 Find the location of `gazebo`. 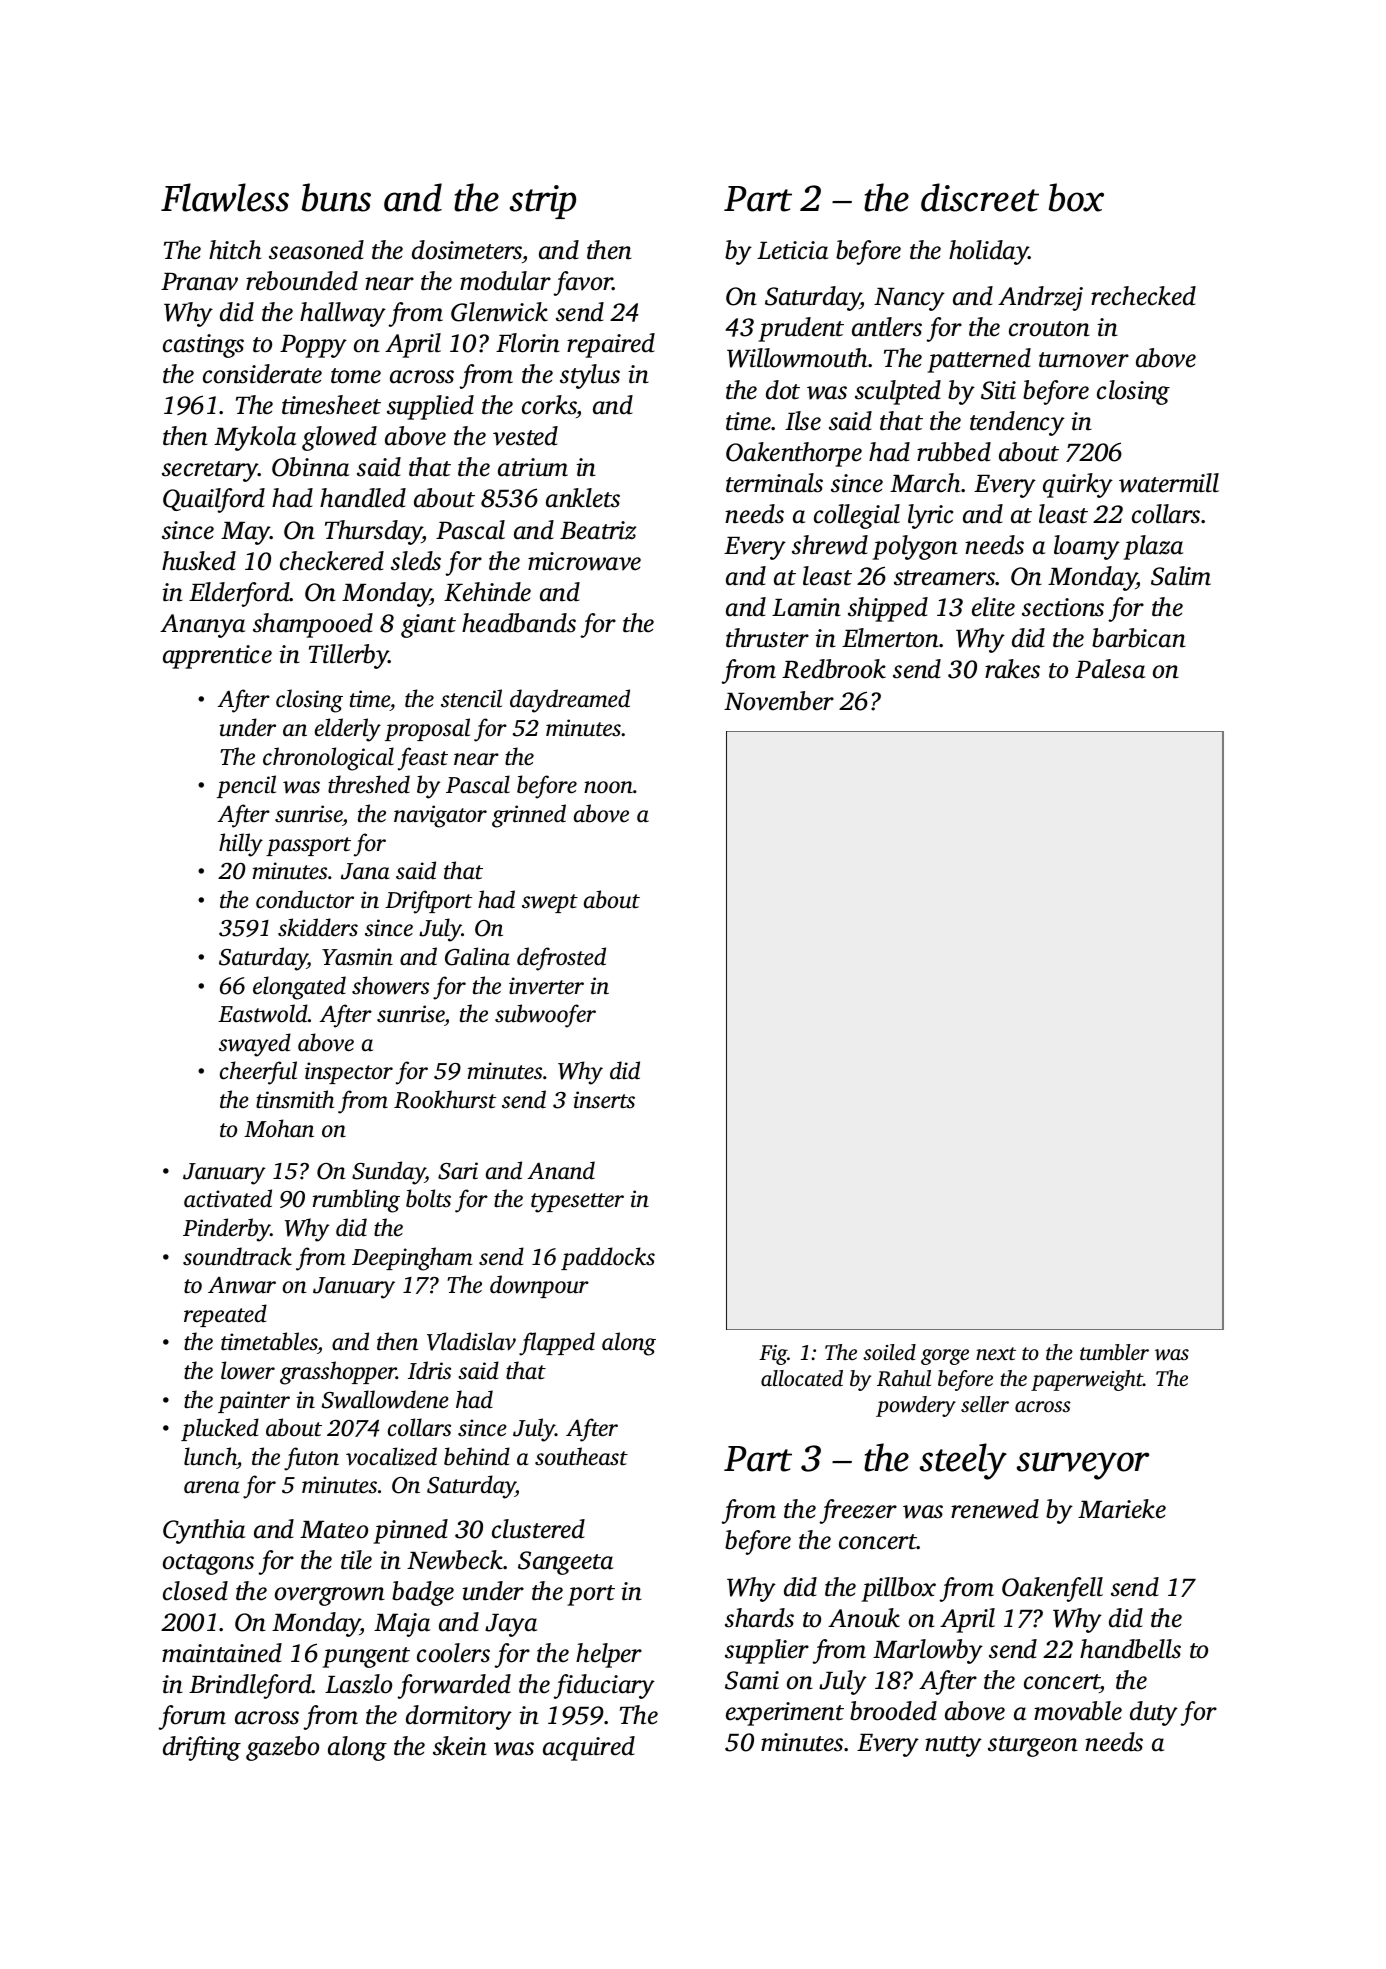

gazebo is located at coordinates (282, 1748).
